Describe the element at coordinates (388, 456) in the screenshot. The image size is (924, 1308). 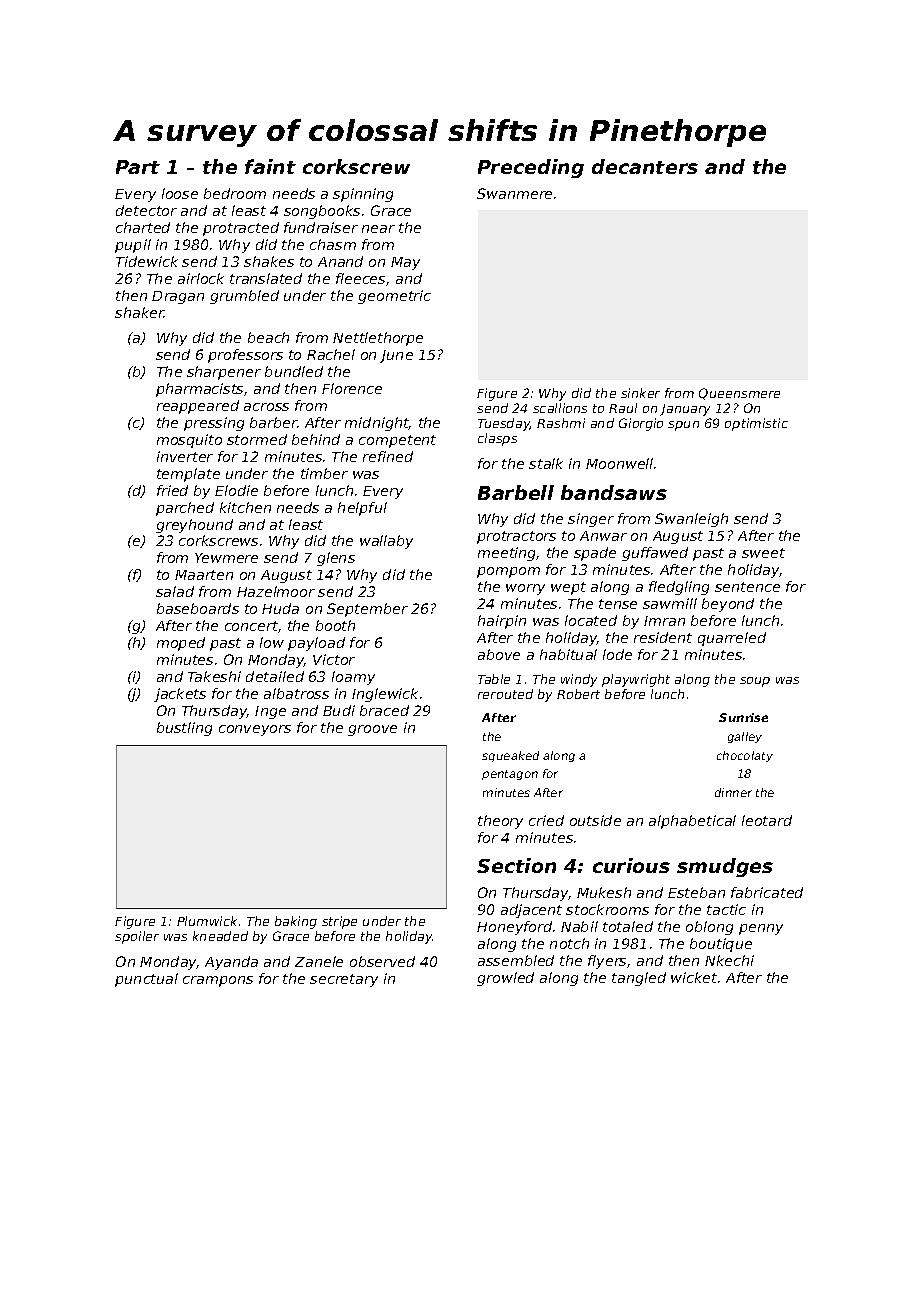
I see `refined` at that location.
